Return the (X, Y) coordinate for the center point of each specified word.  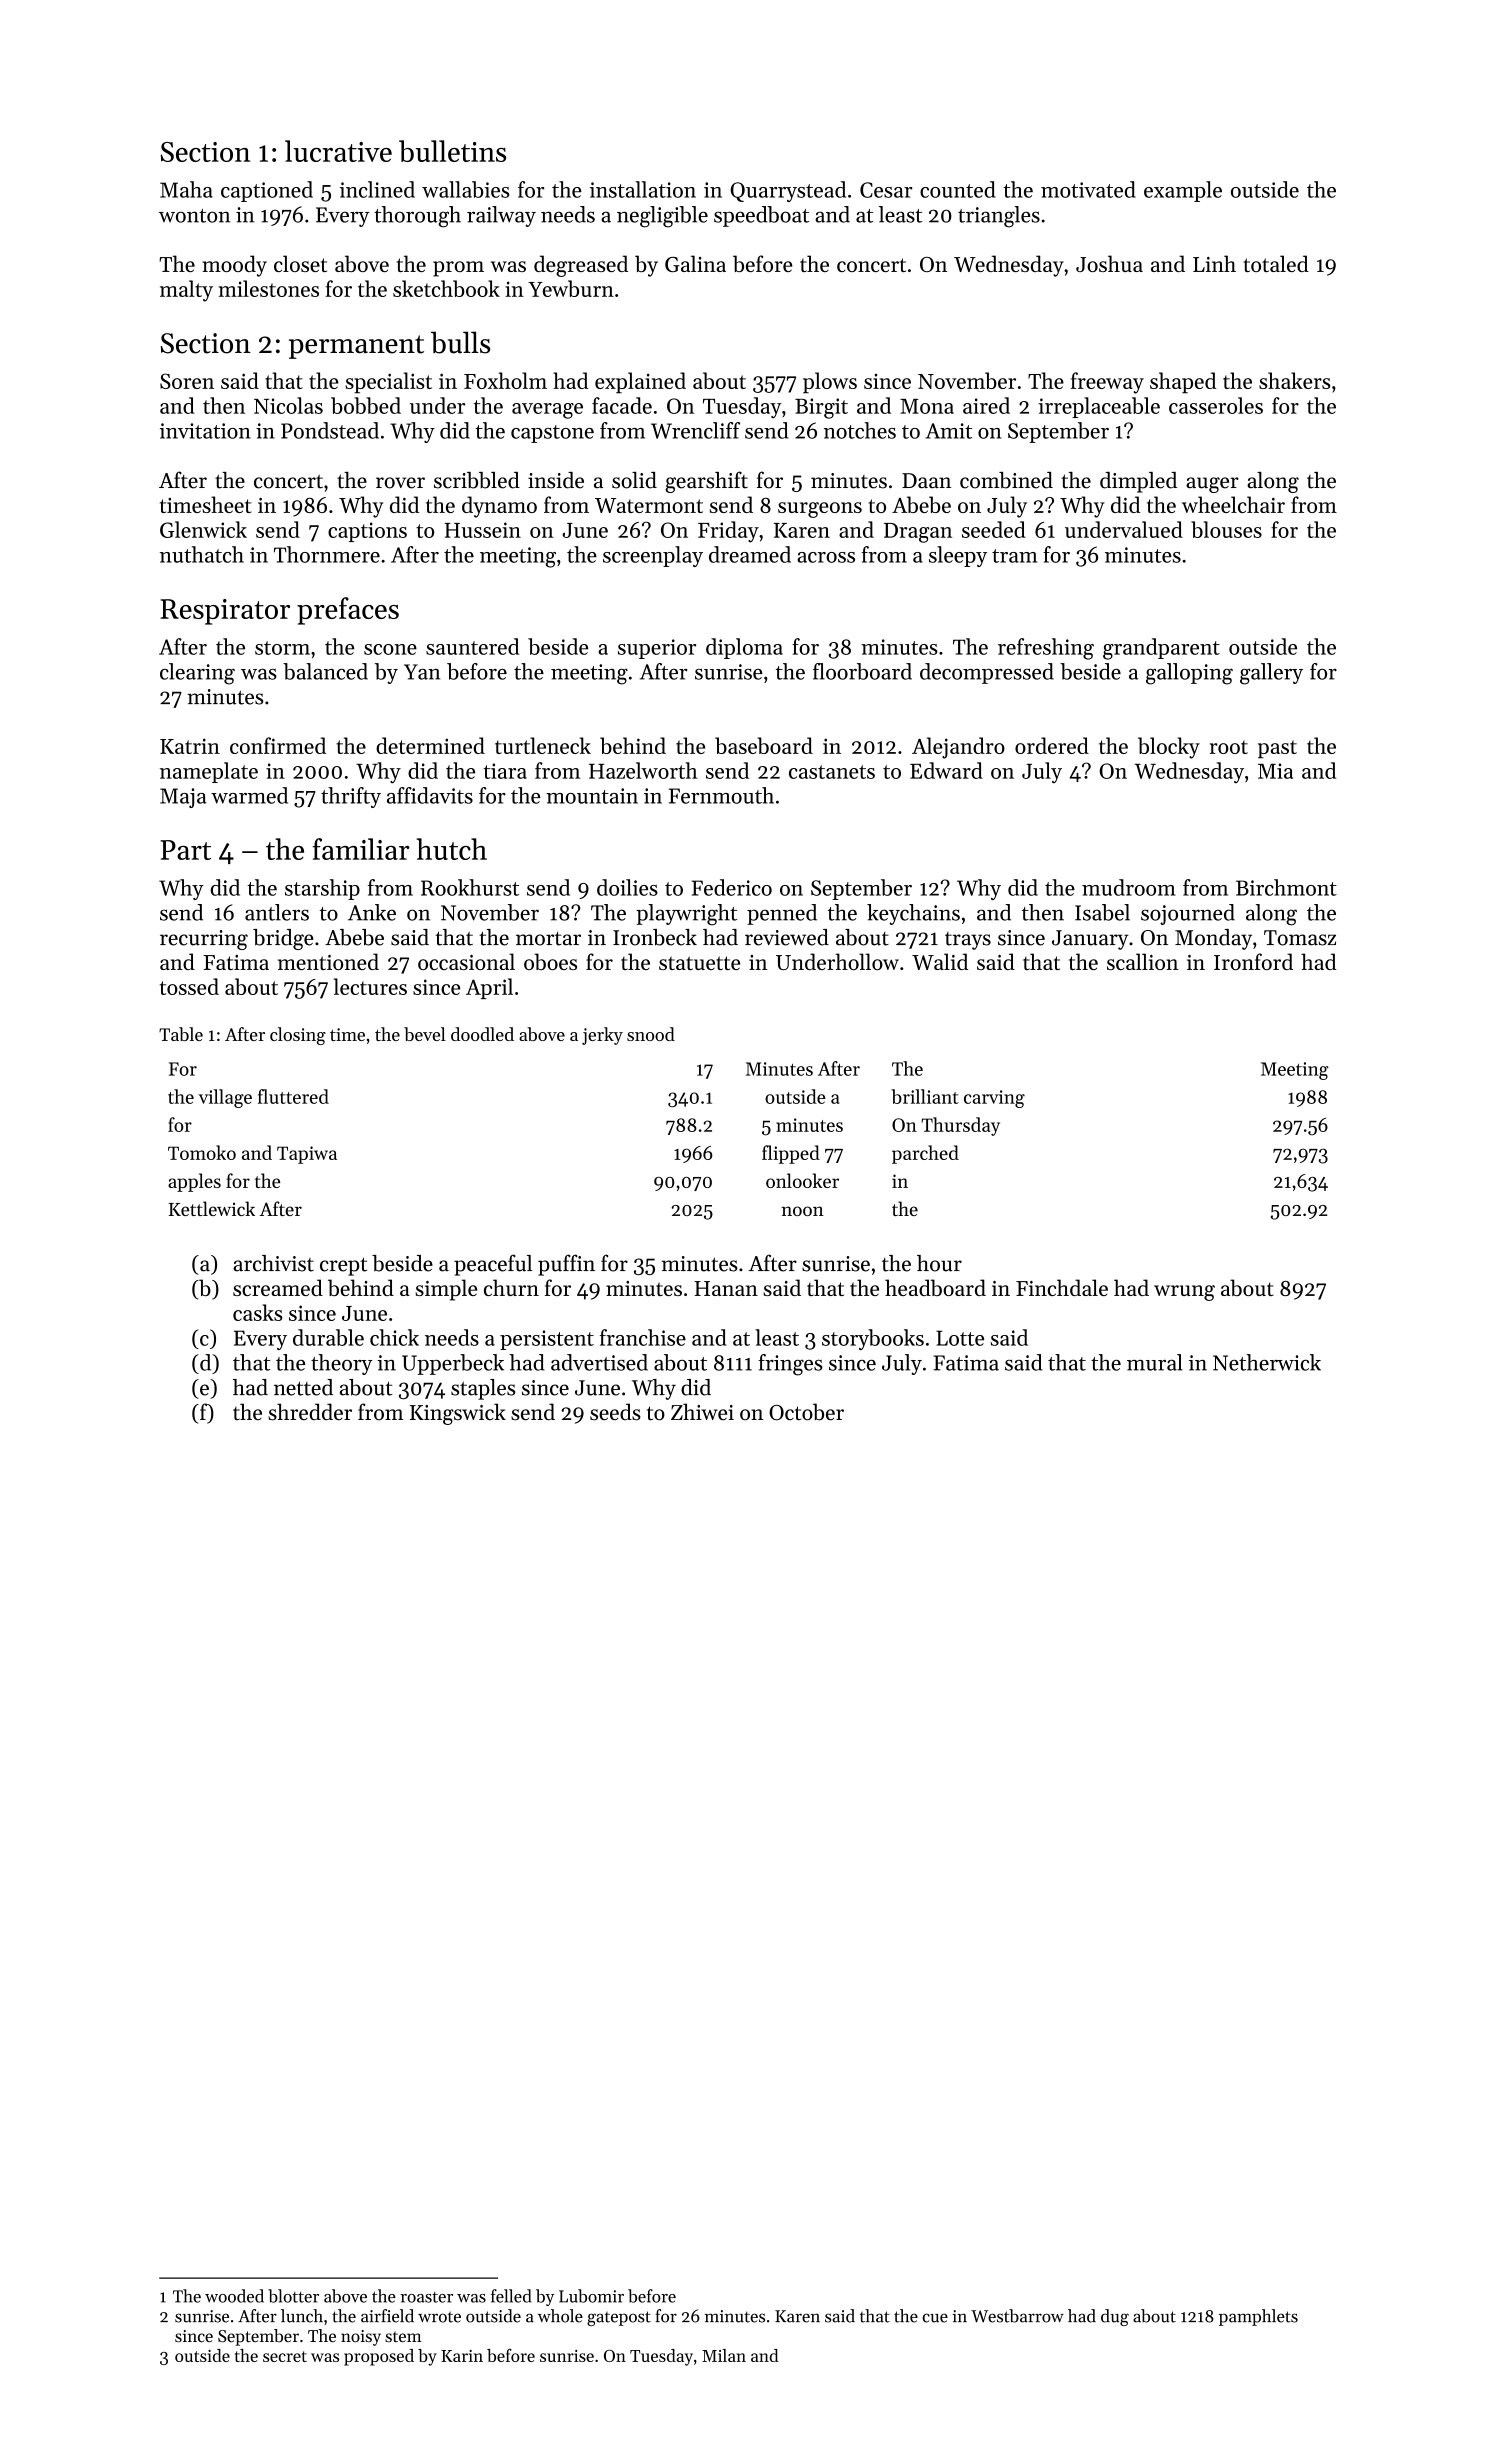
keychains (913, 914)
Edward (946, 770)
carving (994, 1099)
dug (1115, 2317)
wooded (234, 2296)
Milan (724, 2355)
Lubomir (591, 2296)
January (1090, 940)
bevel (425, 1034)
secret (285, 2356)
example (1183, 191)
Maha (186, 189)
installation (643, 189)
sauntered (472, 646)
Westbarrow (1017, 2316)
